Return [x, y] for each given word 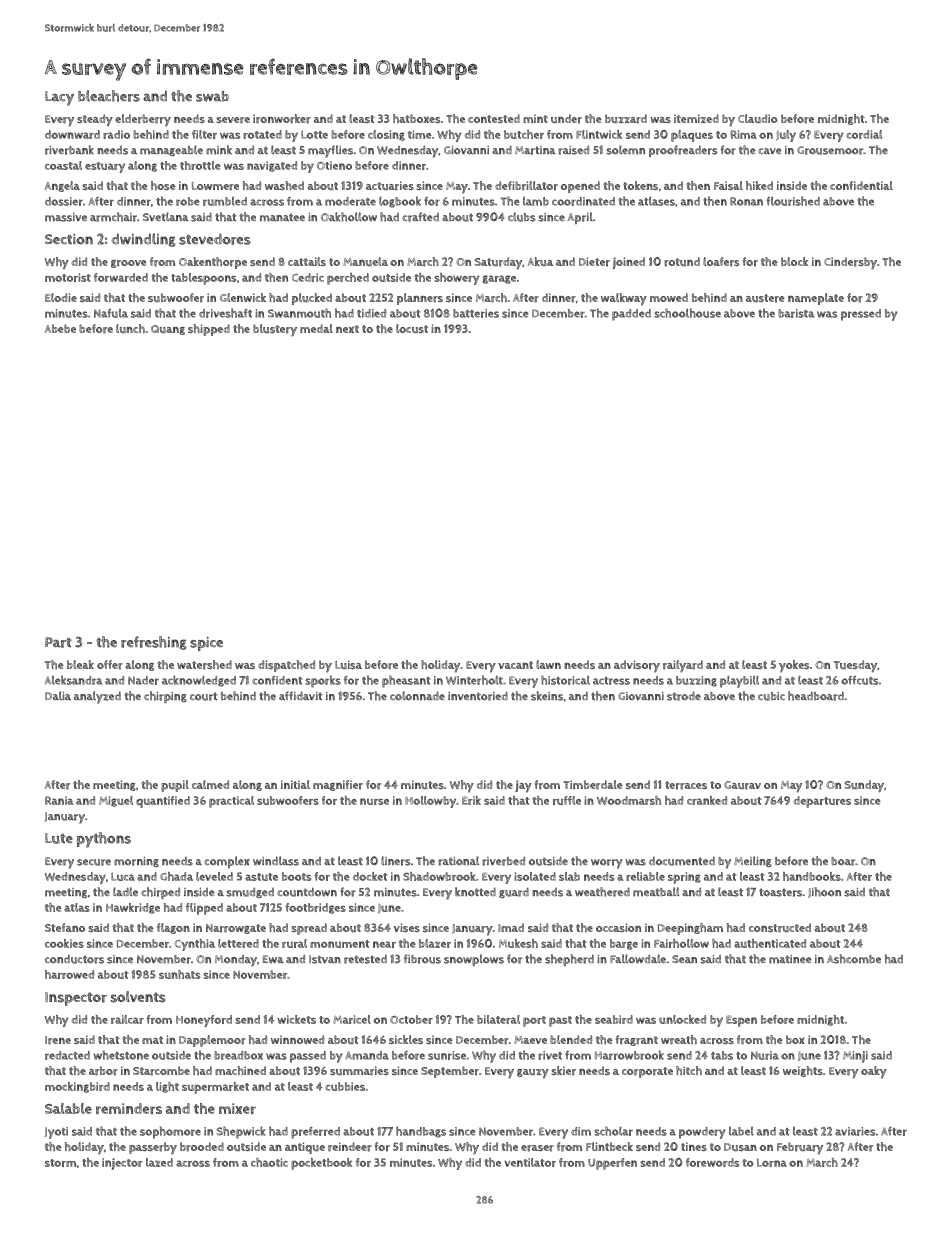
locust [412, 328]
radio [116, 134]
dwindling [143, 240]
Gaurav [742, 785]
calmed [210, 784]
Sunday [864, 786]
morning [136, 862]
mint [535, 118]
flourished [793, 201]
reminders [129, 1108]
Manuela [365, 261]
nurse [374, 801]
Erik [471, 800]
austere [765, 298]
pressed [861, 315]
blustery [275, 330]
